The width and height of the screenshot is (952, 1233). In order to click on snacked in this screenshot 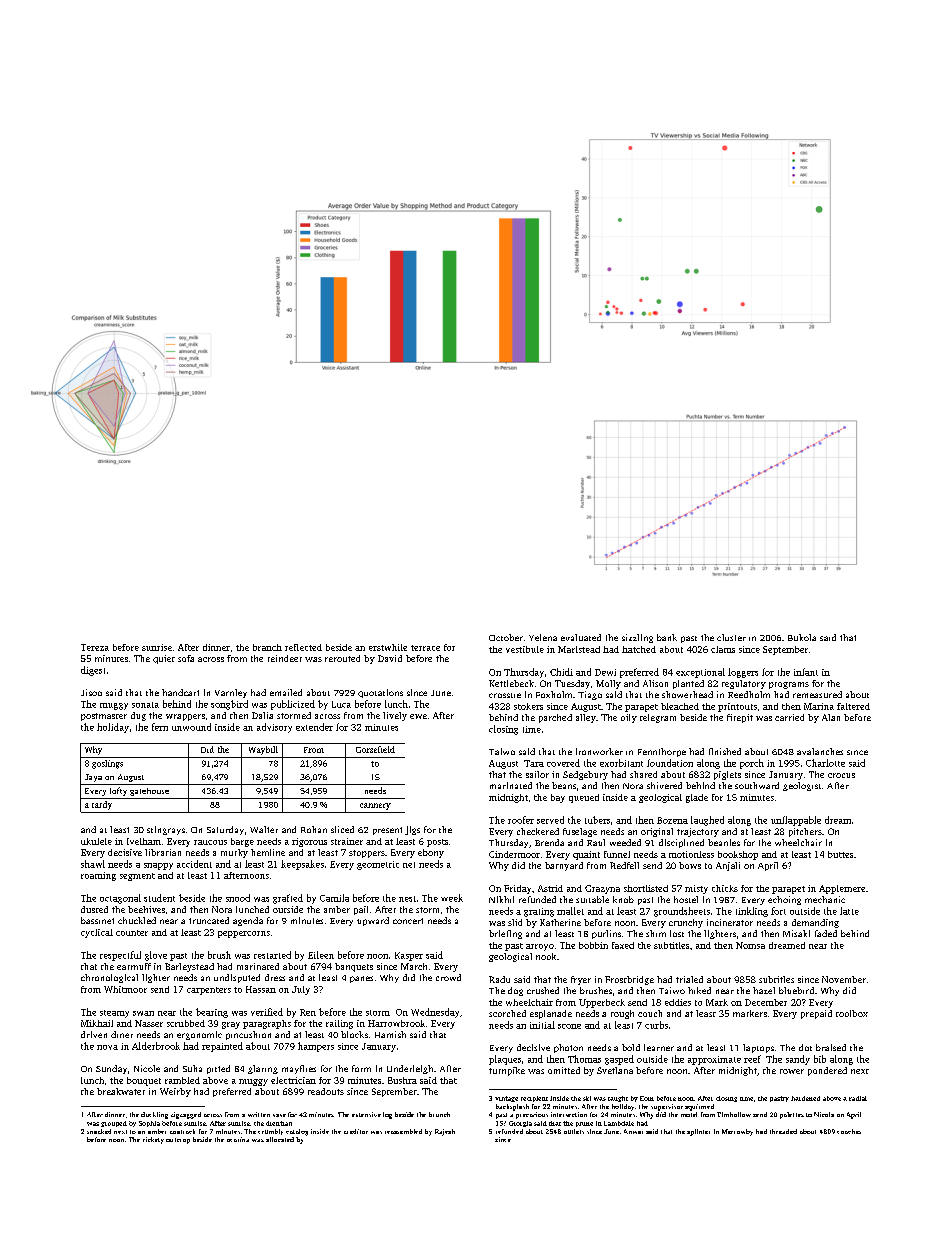, I will do `click(99, 1131)`.
